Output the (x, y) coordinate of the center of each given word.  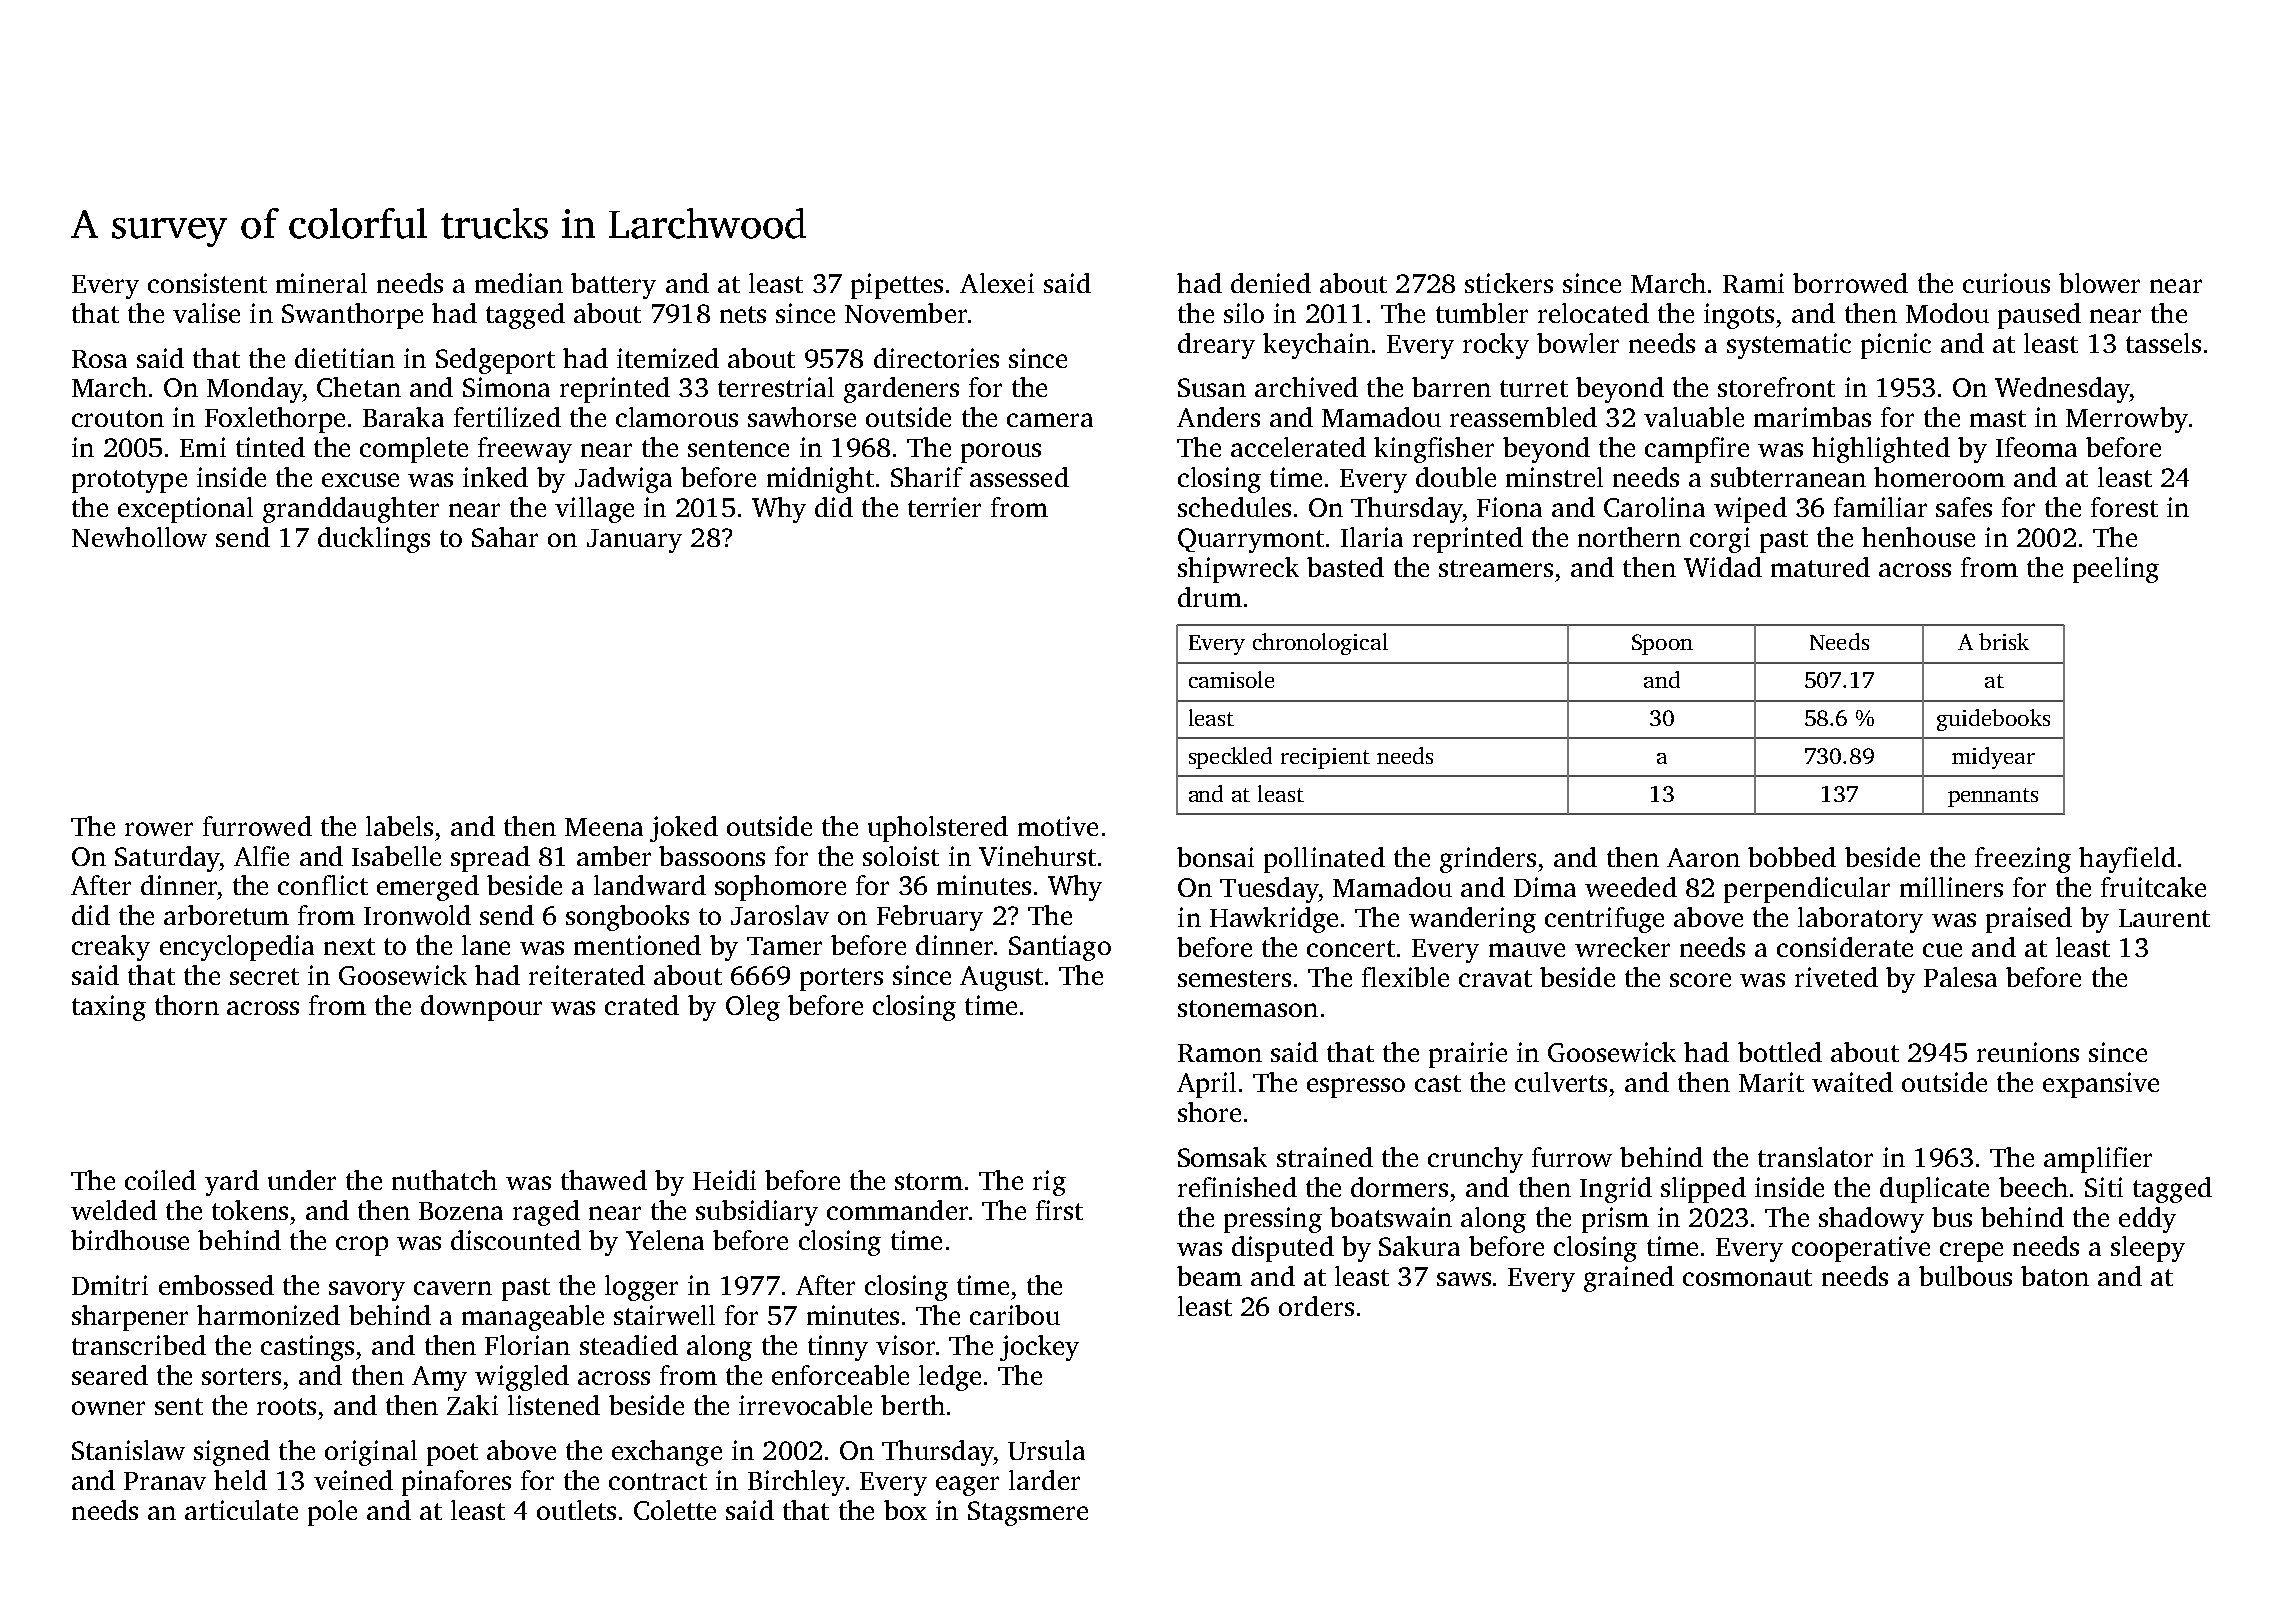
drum (1210, 597)
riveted (1836, 977)
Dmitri (110, 1285)
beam (1209, 1276)
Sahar (505, 537)
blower (2099, 283)
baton (2055, 1276)
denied (1271, 283)
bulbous (1965, 1276)
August (1001, 978)
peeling (2116, 570)
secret (264, 976)
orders (1316, 1306)
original (371, 1453)
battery (613, 286)
